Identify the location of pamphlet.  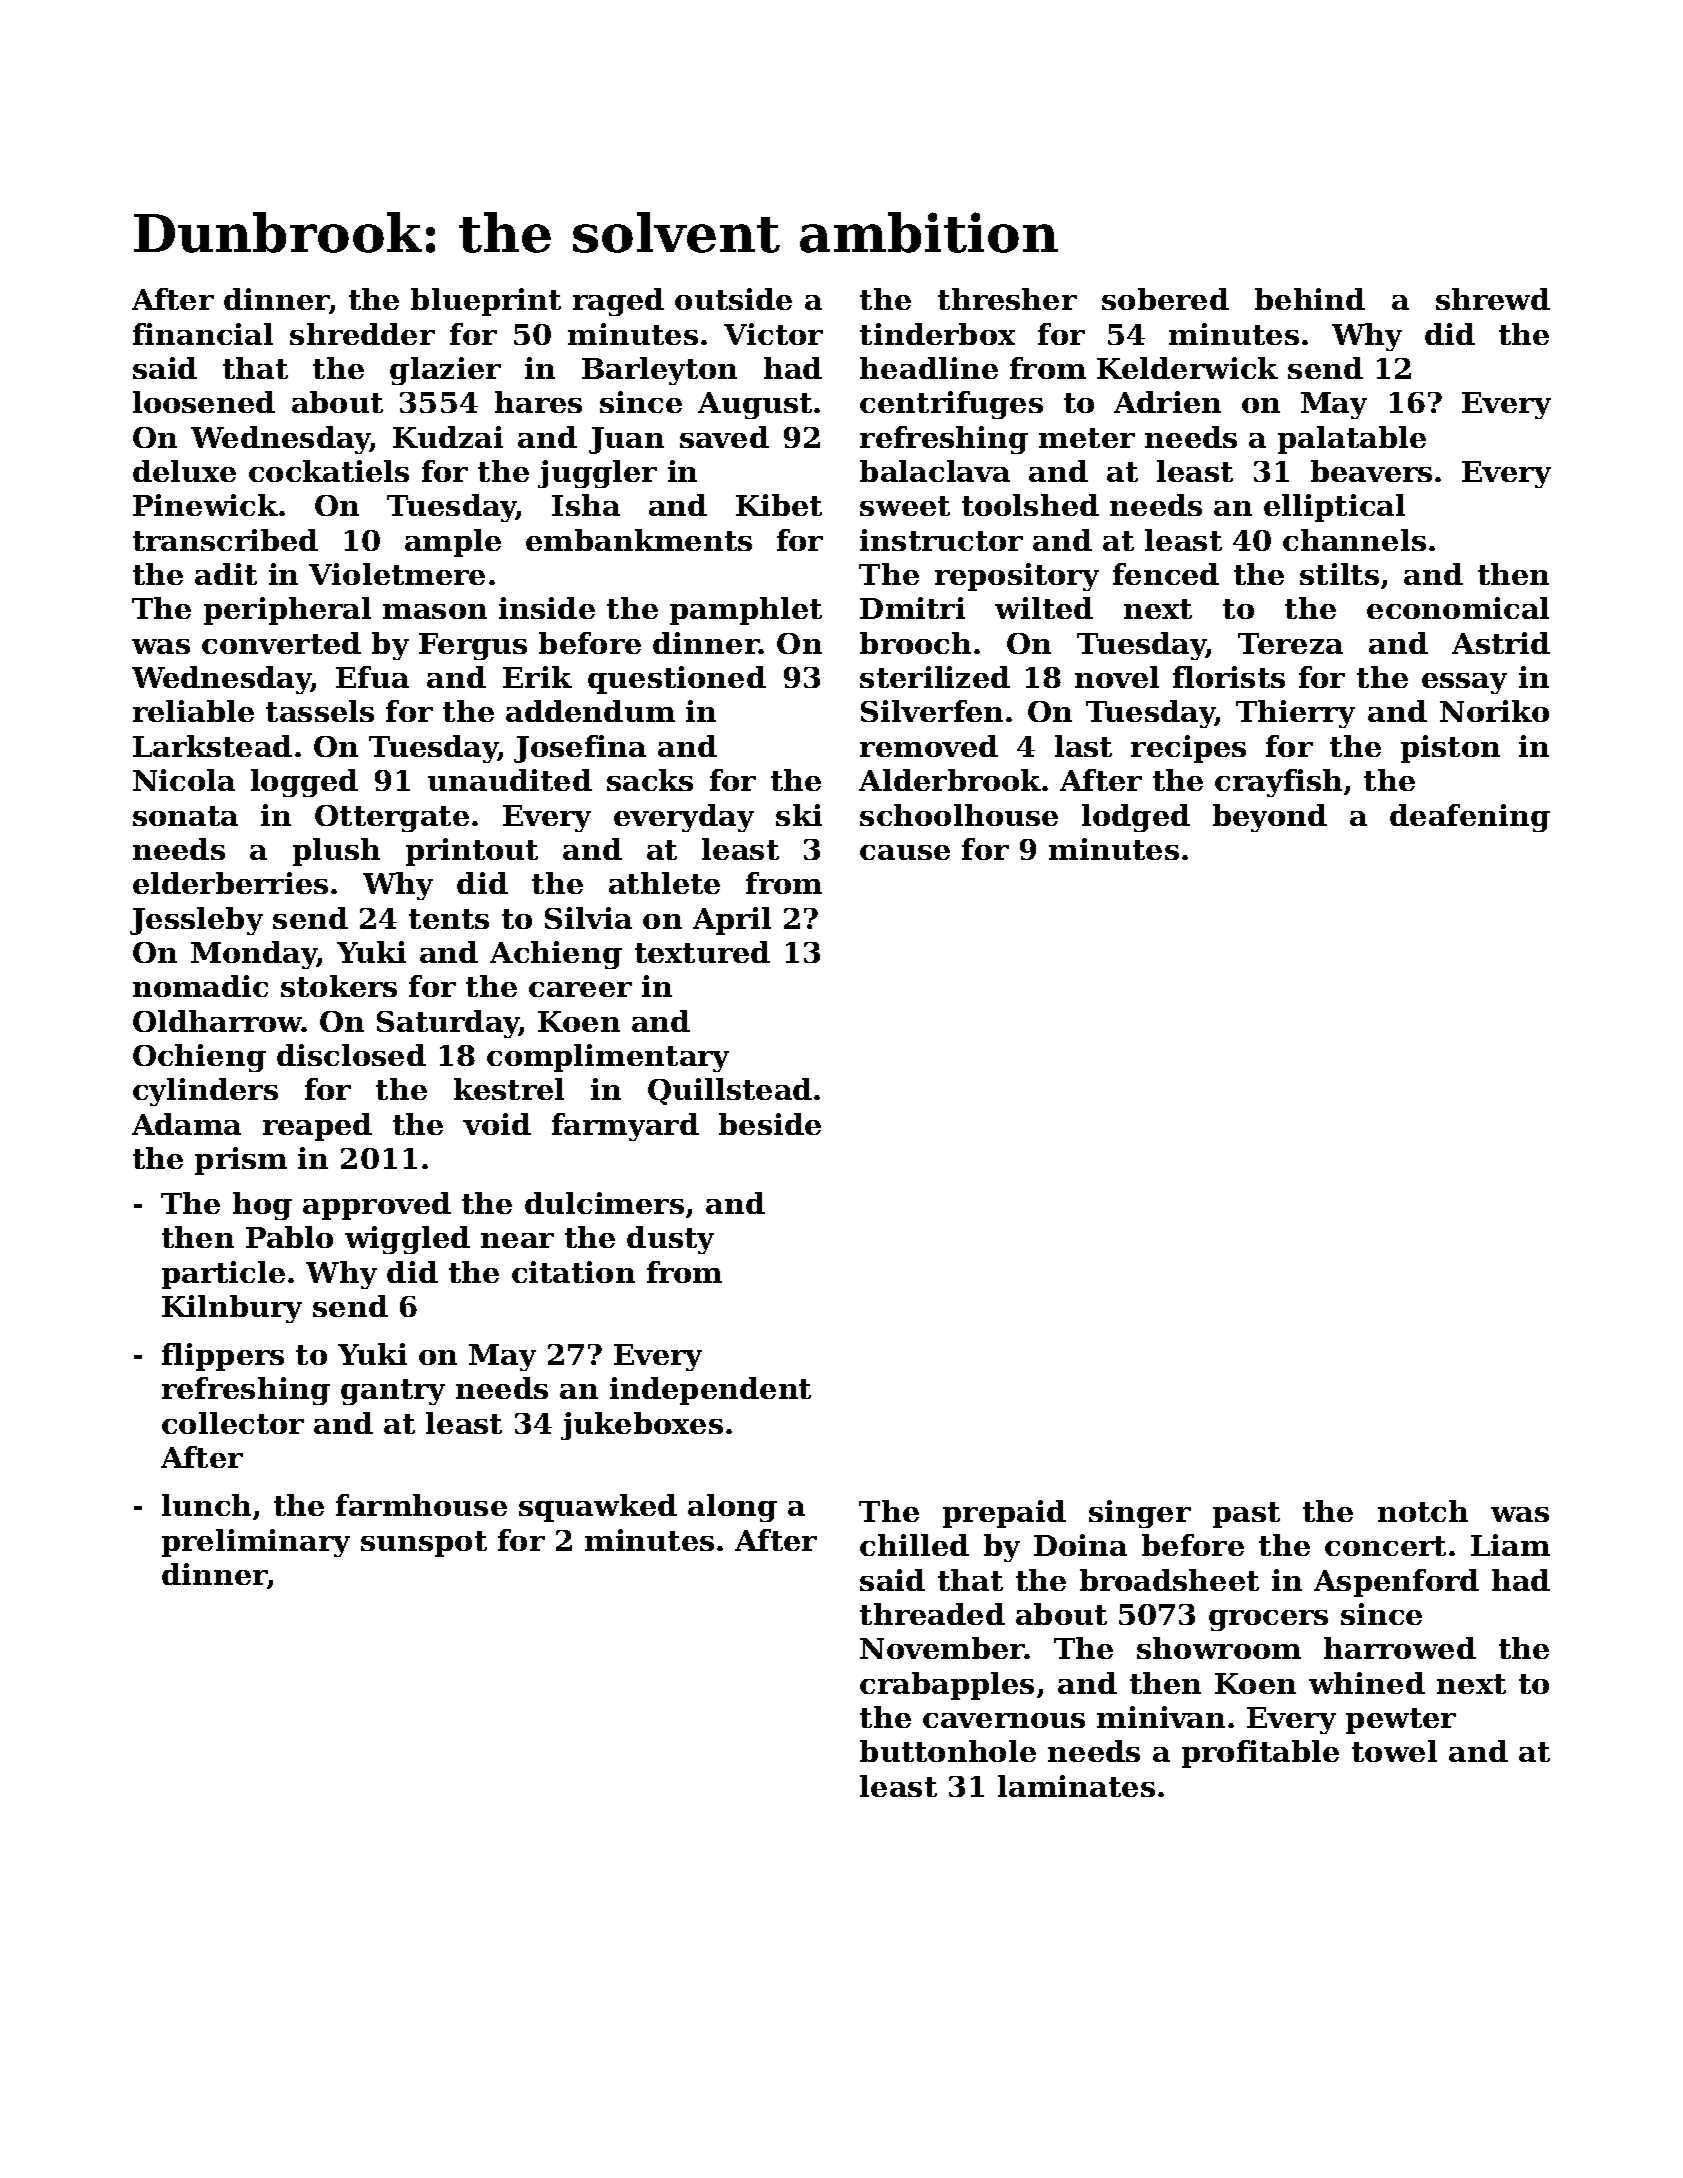
(746, 611).
